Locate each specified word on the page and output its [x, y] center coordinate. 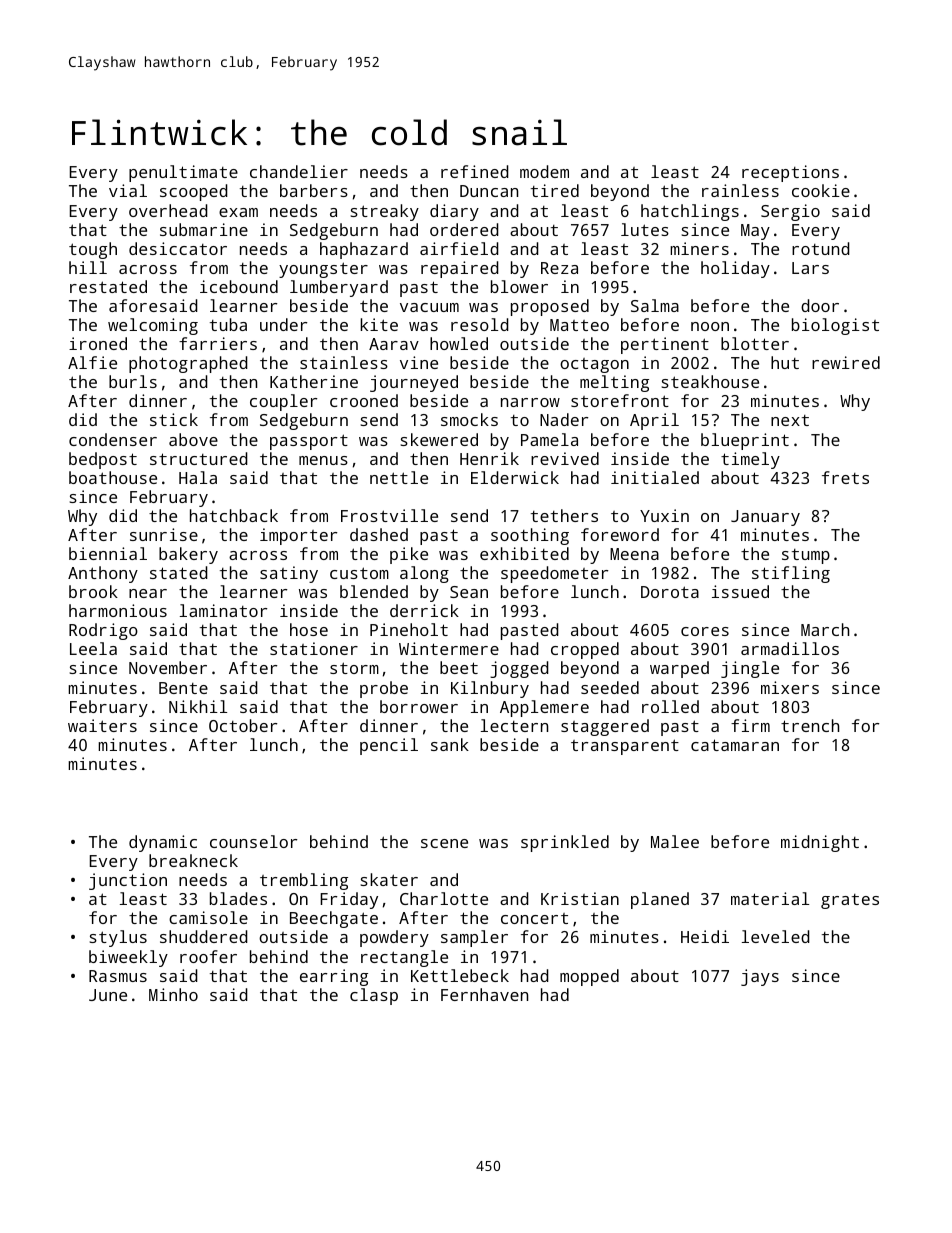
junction [128, 881]
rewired [846, 362]
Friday [349, 900]
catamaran [735, 745]
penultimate [183, 173]
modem [544, 171]
